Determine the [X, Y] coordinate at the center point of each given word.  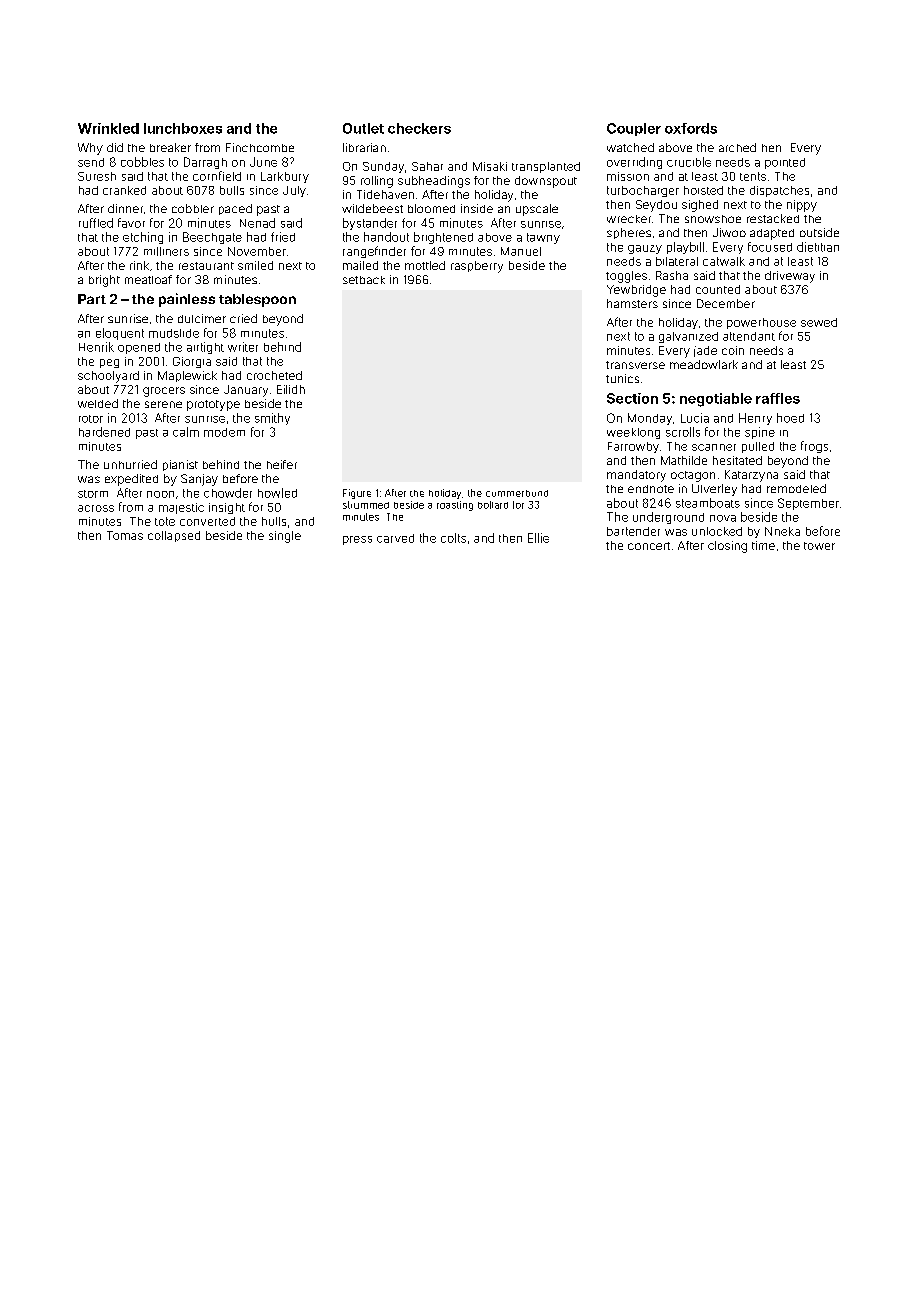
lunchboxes [183, 128]
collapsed [174, 536]
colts [453, 538]
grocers [164, 392]
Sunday [383, 167]
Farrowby [633, 447]
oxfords [691, 128]
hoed [790, 418]
